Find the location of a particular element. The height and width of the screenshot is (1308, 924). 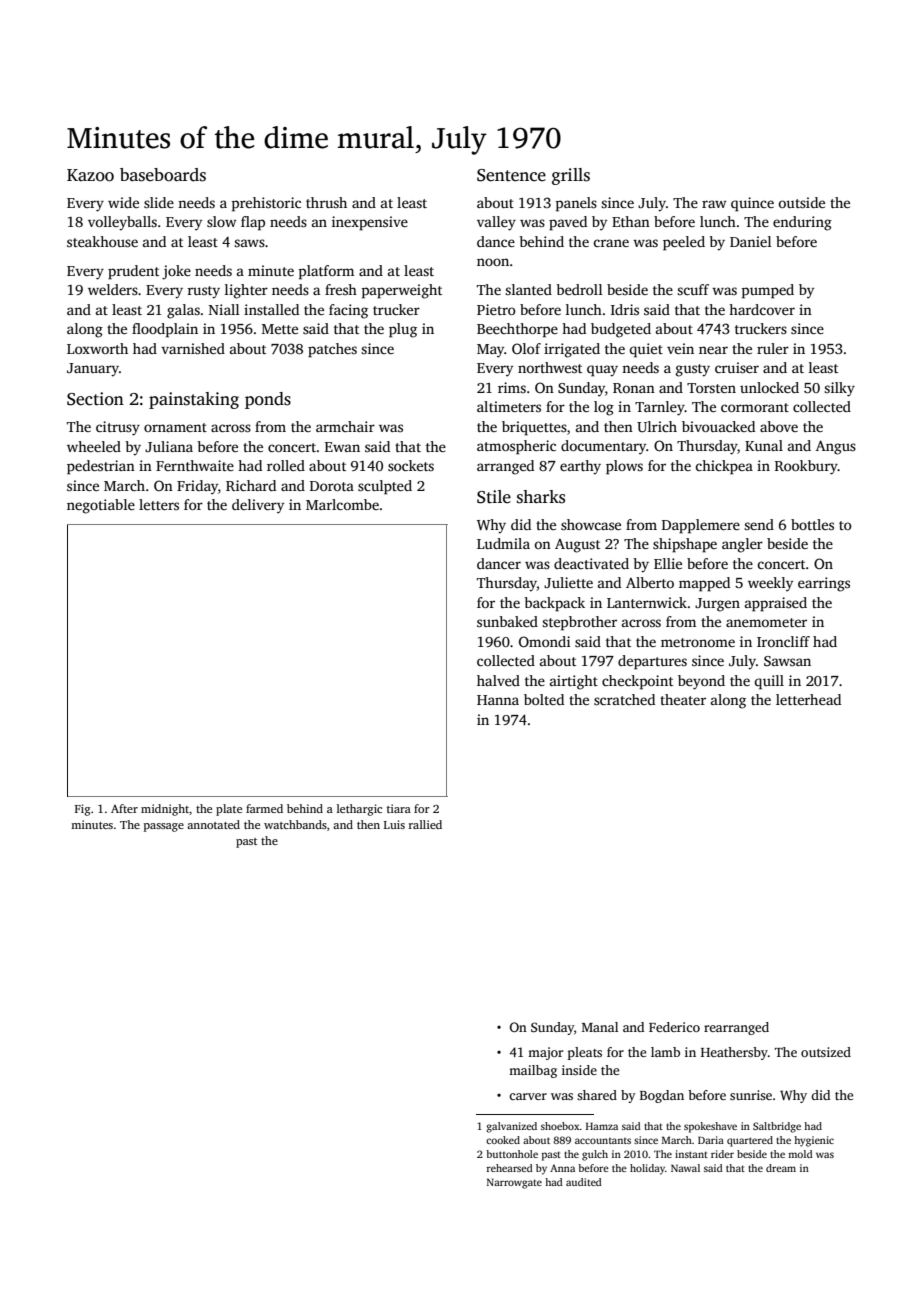

galvanized is located at coordinates (511, 1127).
